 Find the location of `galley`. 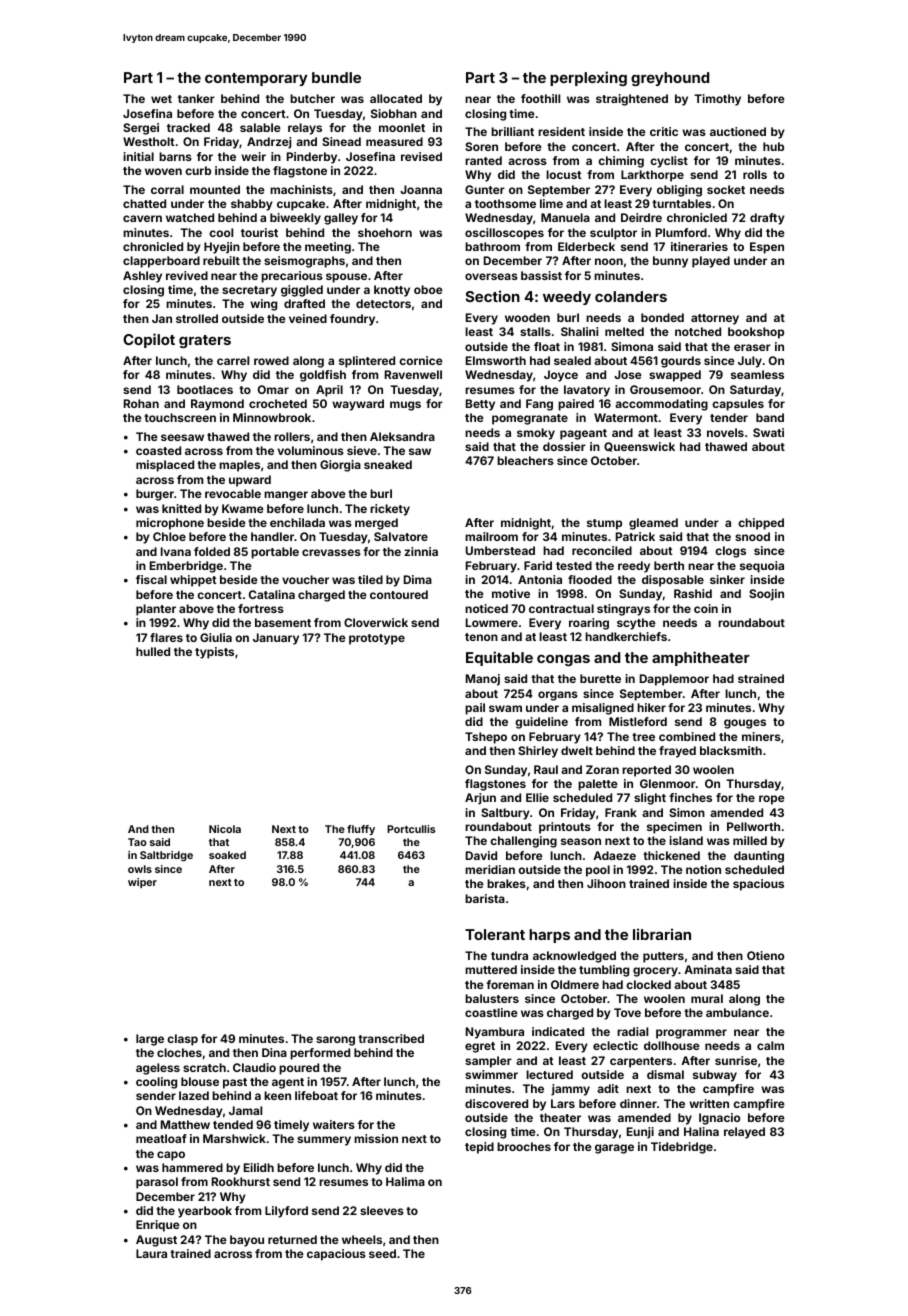

galley is located at coordinates (341, 219).
